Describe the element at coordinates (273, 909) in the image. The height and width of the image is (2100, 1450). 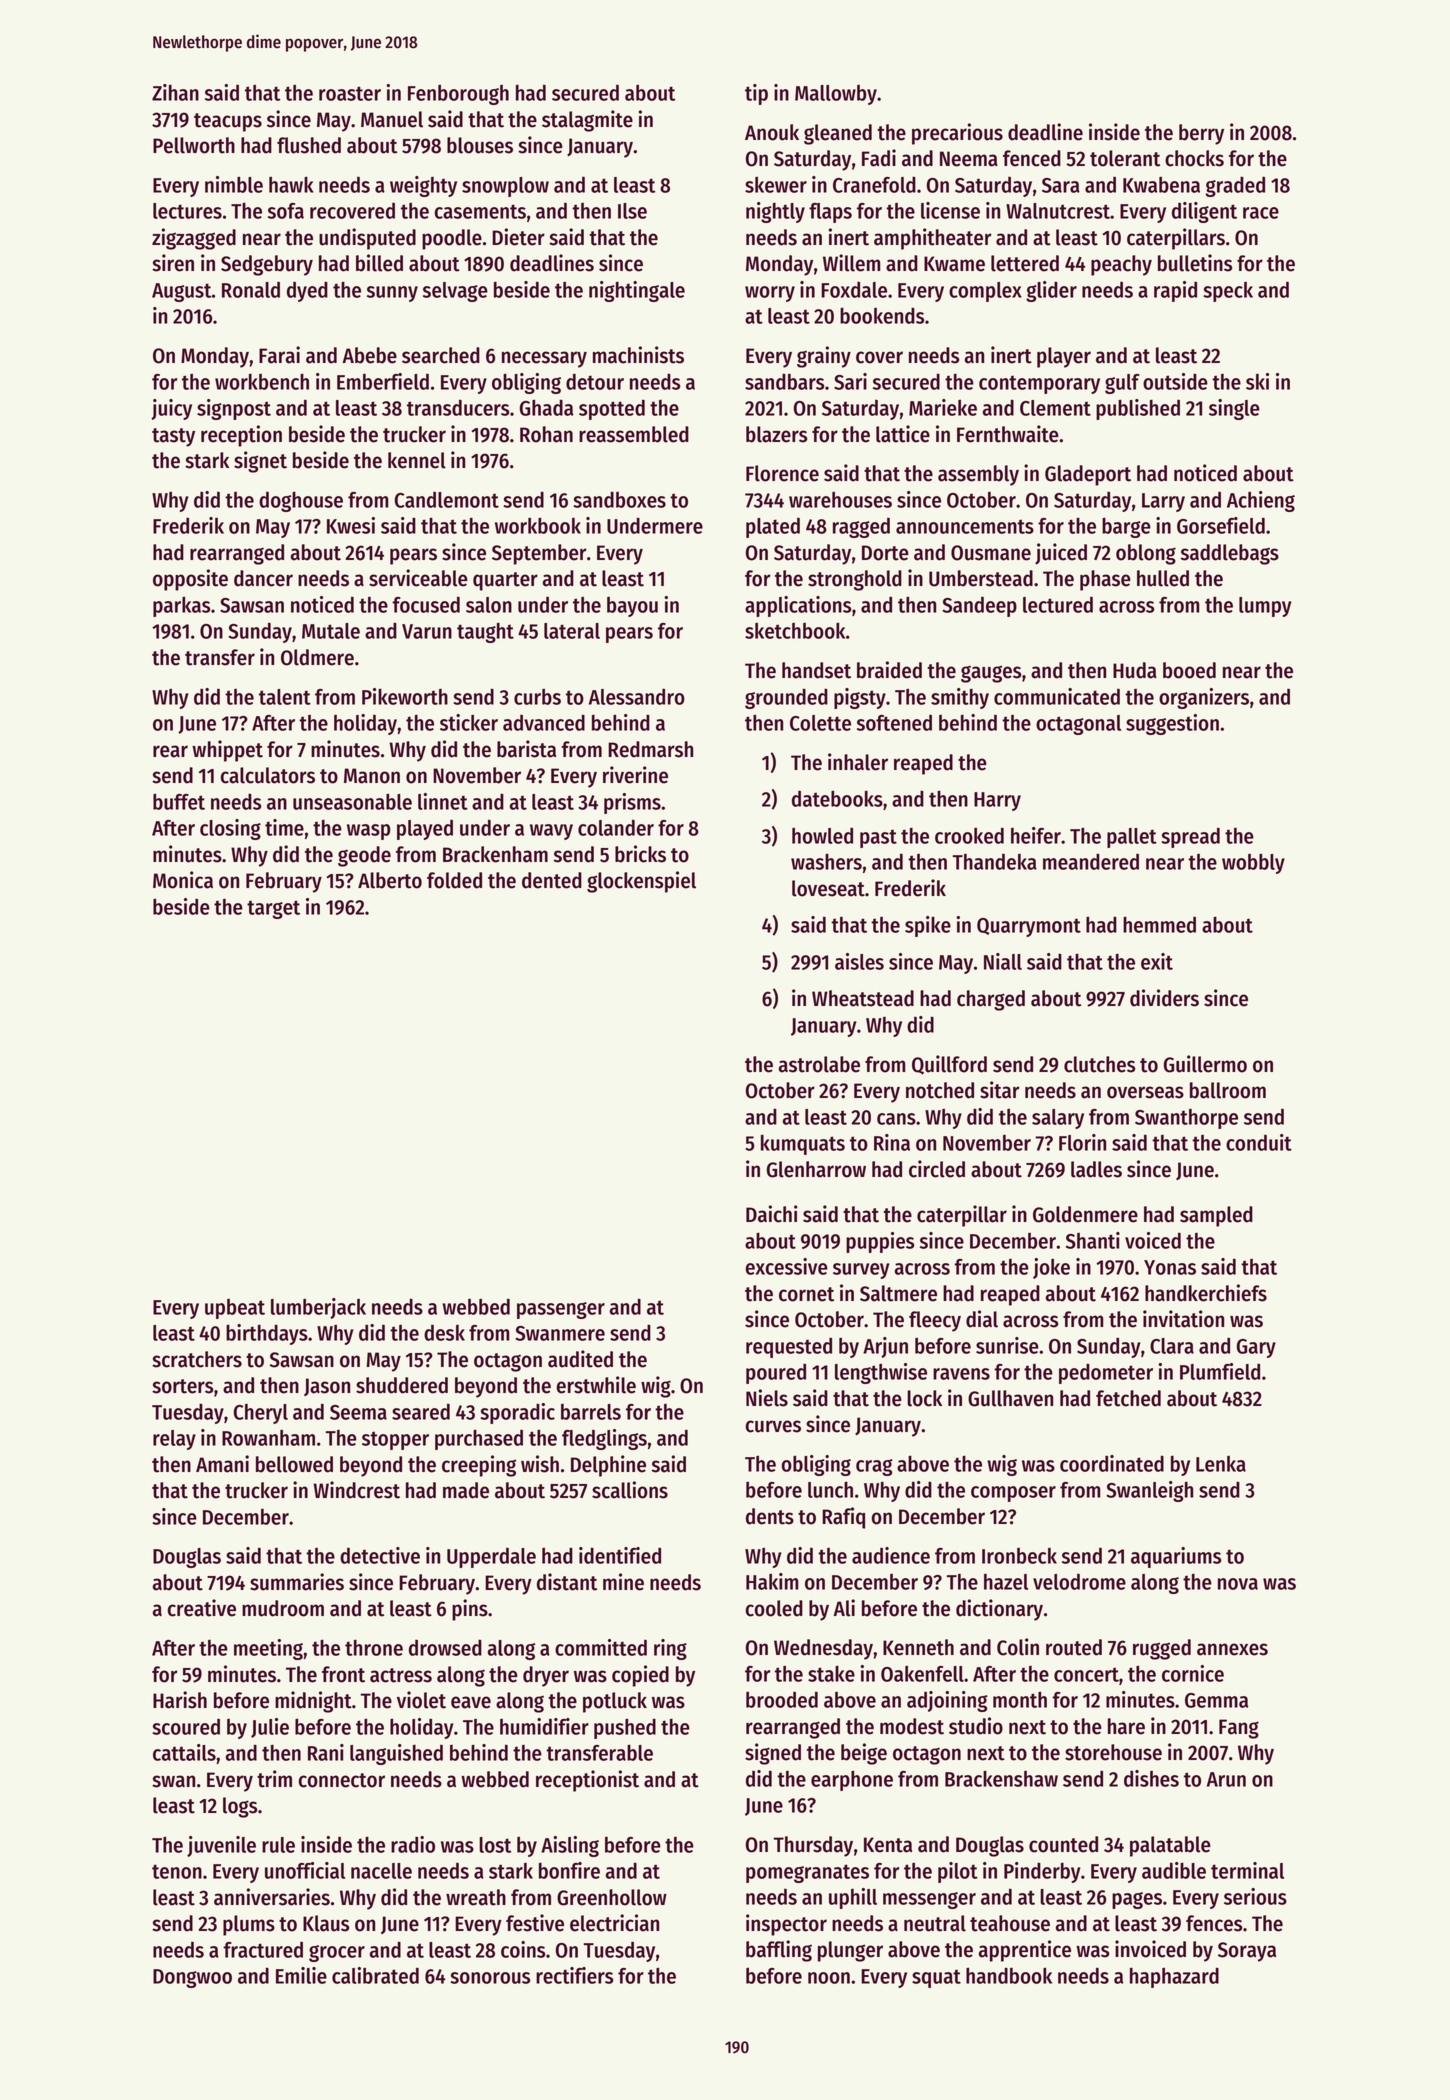
I see `target` at that location.
